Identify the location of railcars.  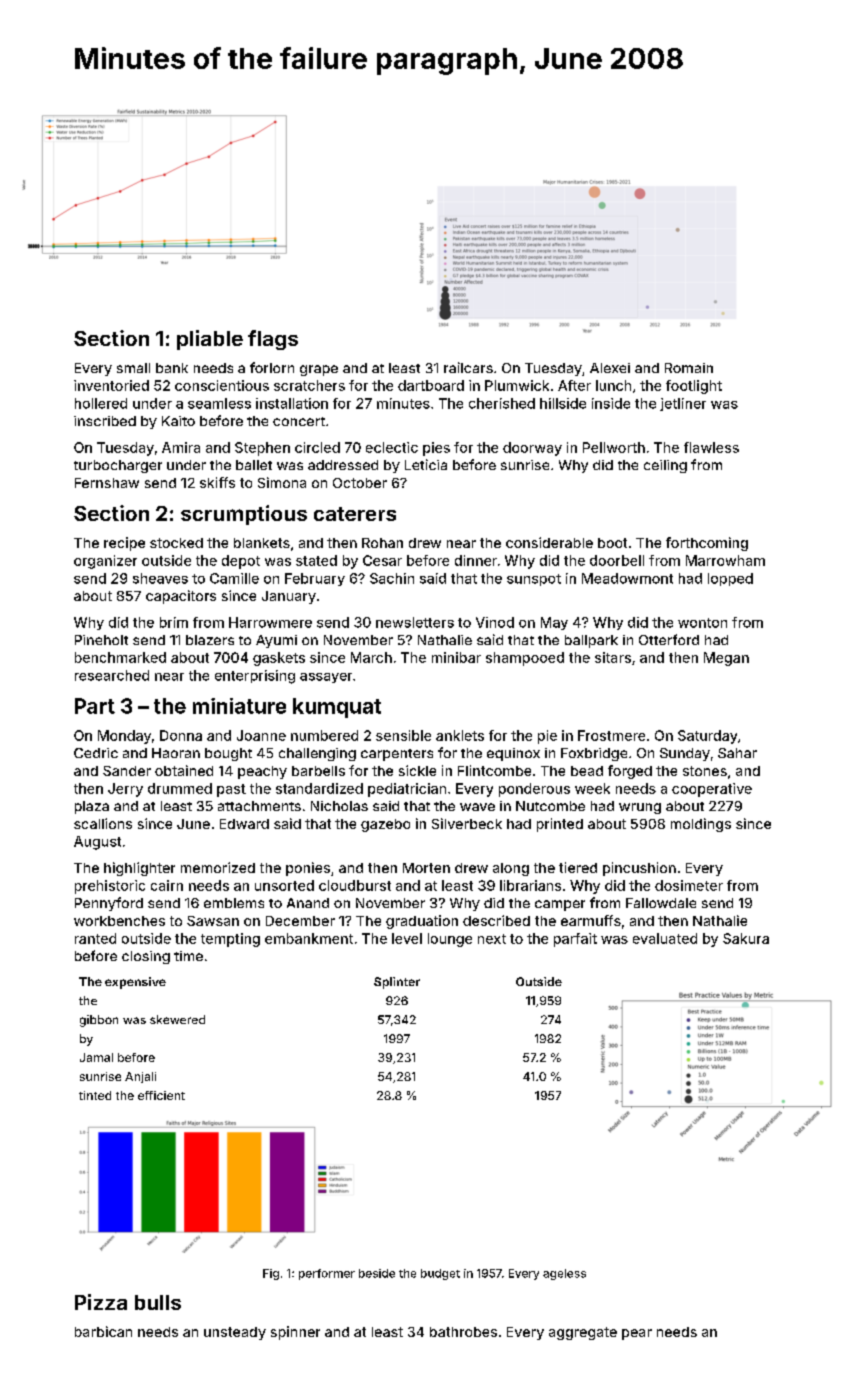
(468, 367).
